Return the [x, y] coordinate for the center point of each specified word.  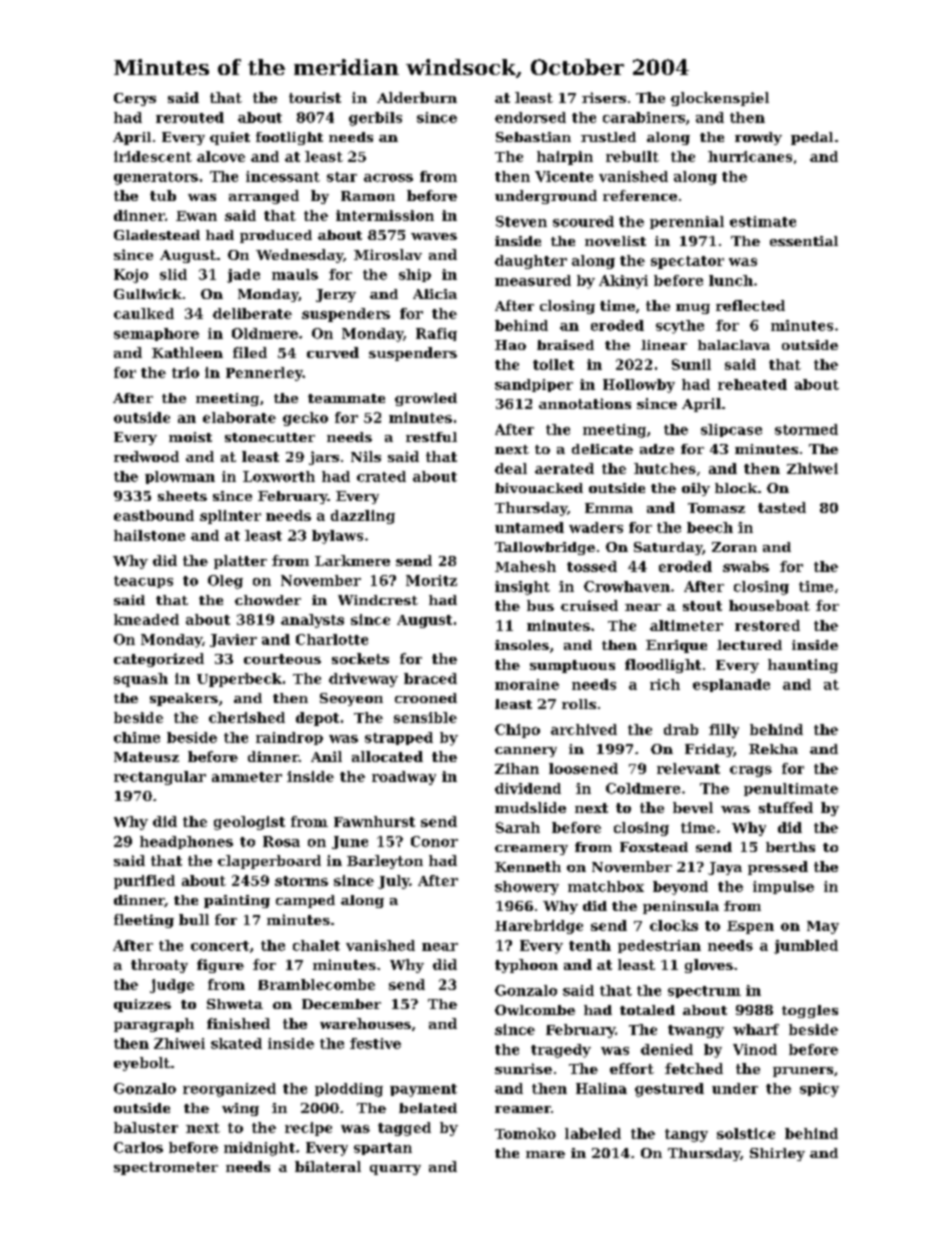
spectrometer [166, 1168]
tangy [686, 1135]
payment [423, 1090]
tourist [315, 97]
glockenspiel [720, 99]
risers [604, 97]
